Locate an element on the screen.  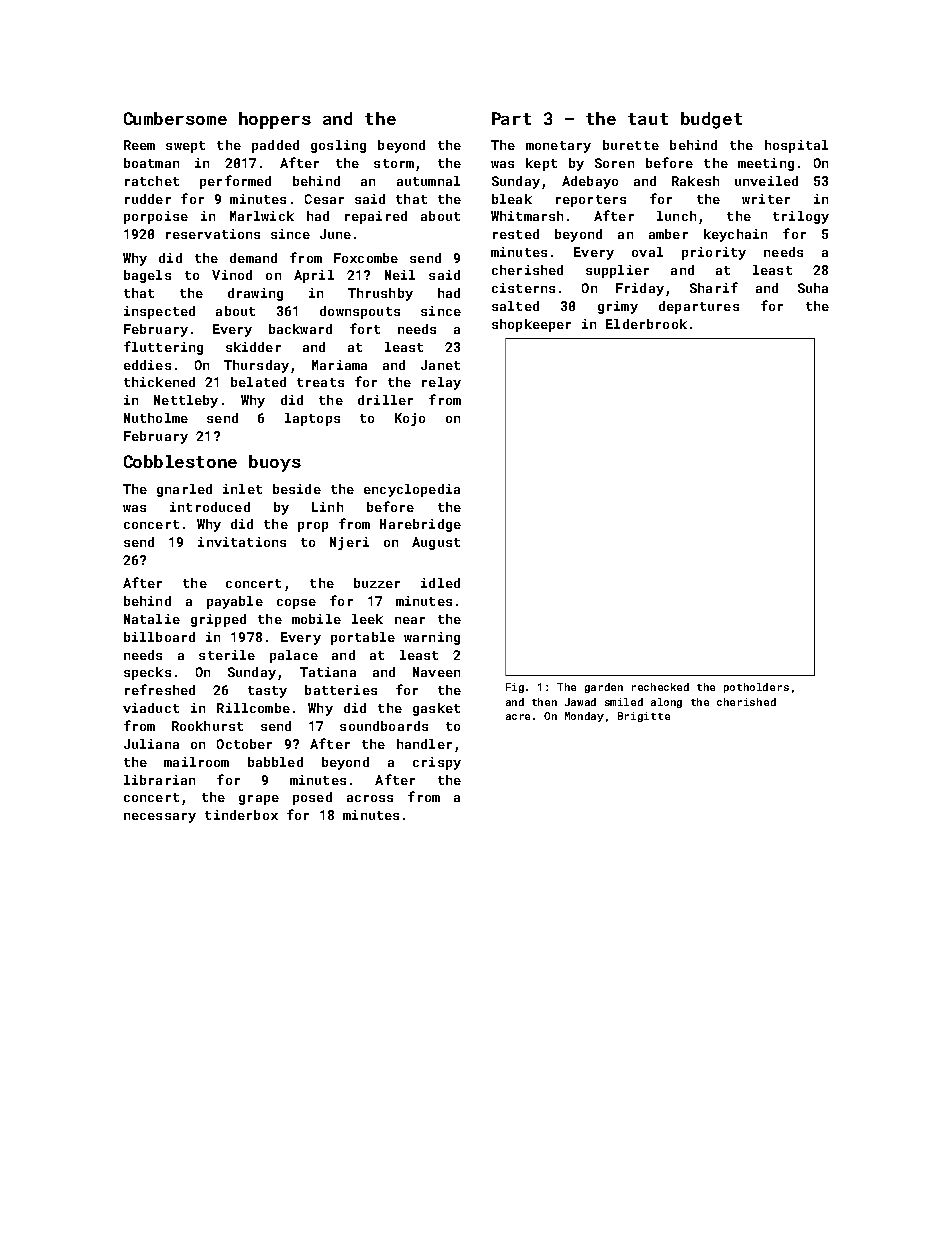
Cumbersome is located at coordinates (175, 118).
